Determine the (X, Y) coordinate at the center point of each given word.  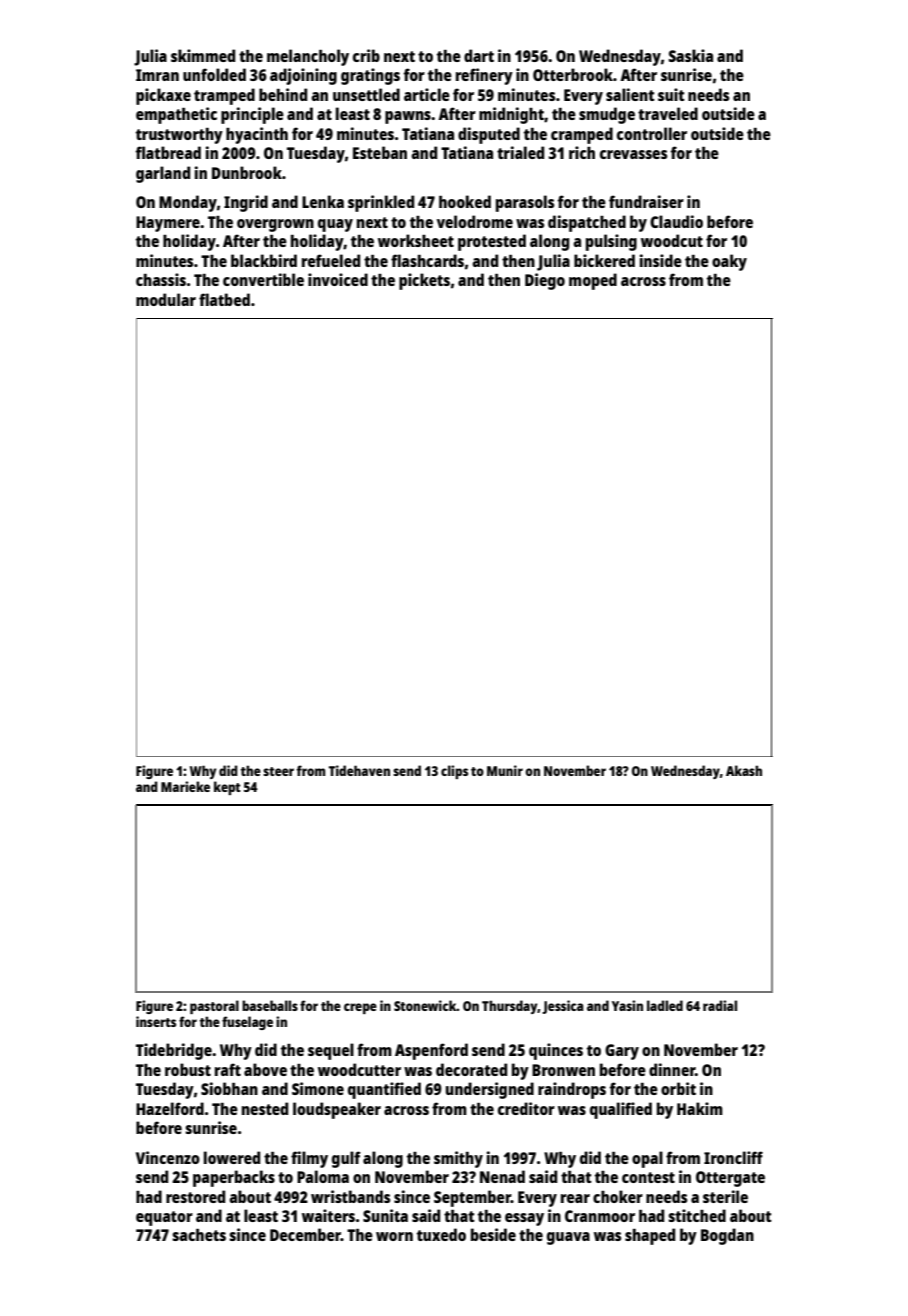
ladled (665, 1005)
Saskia (691, 55)
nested (265, 1108)
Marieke (185, 786)
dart (479, 55)
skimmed (203, 55)
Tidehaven (359, 770)
